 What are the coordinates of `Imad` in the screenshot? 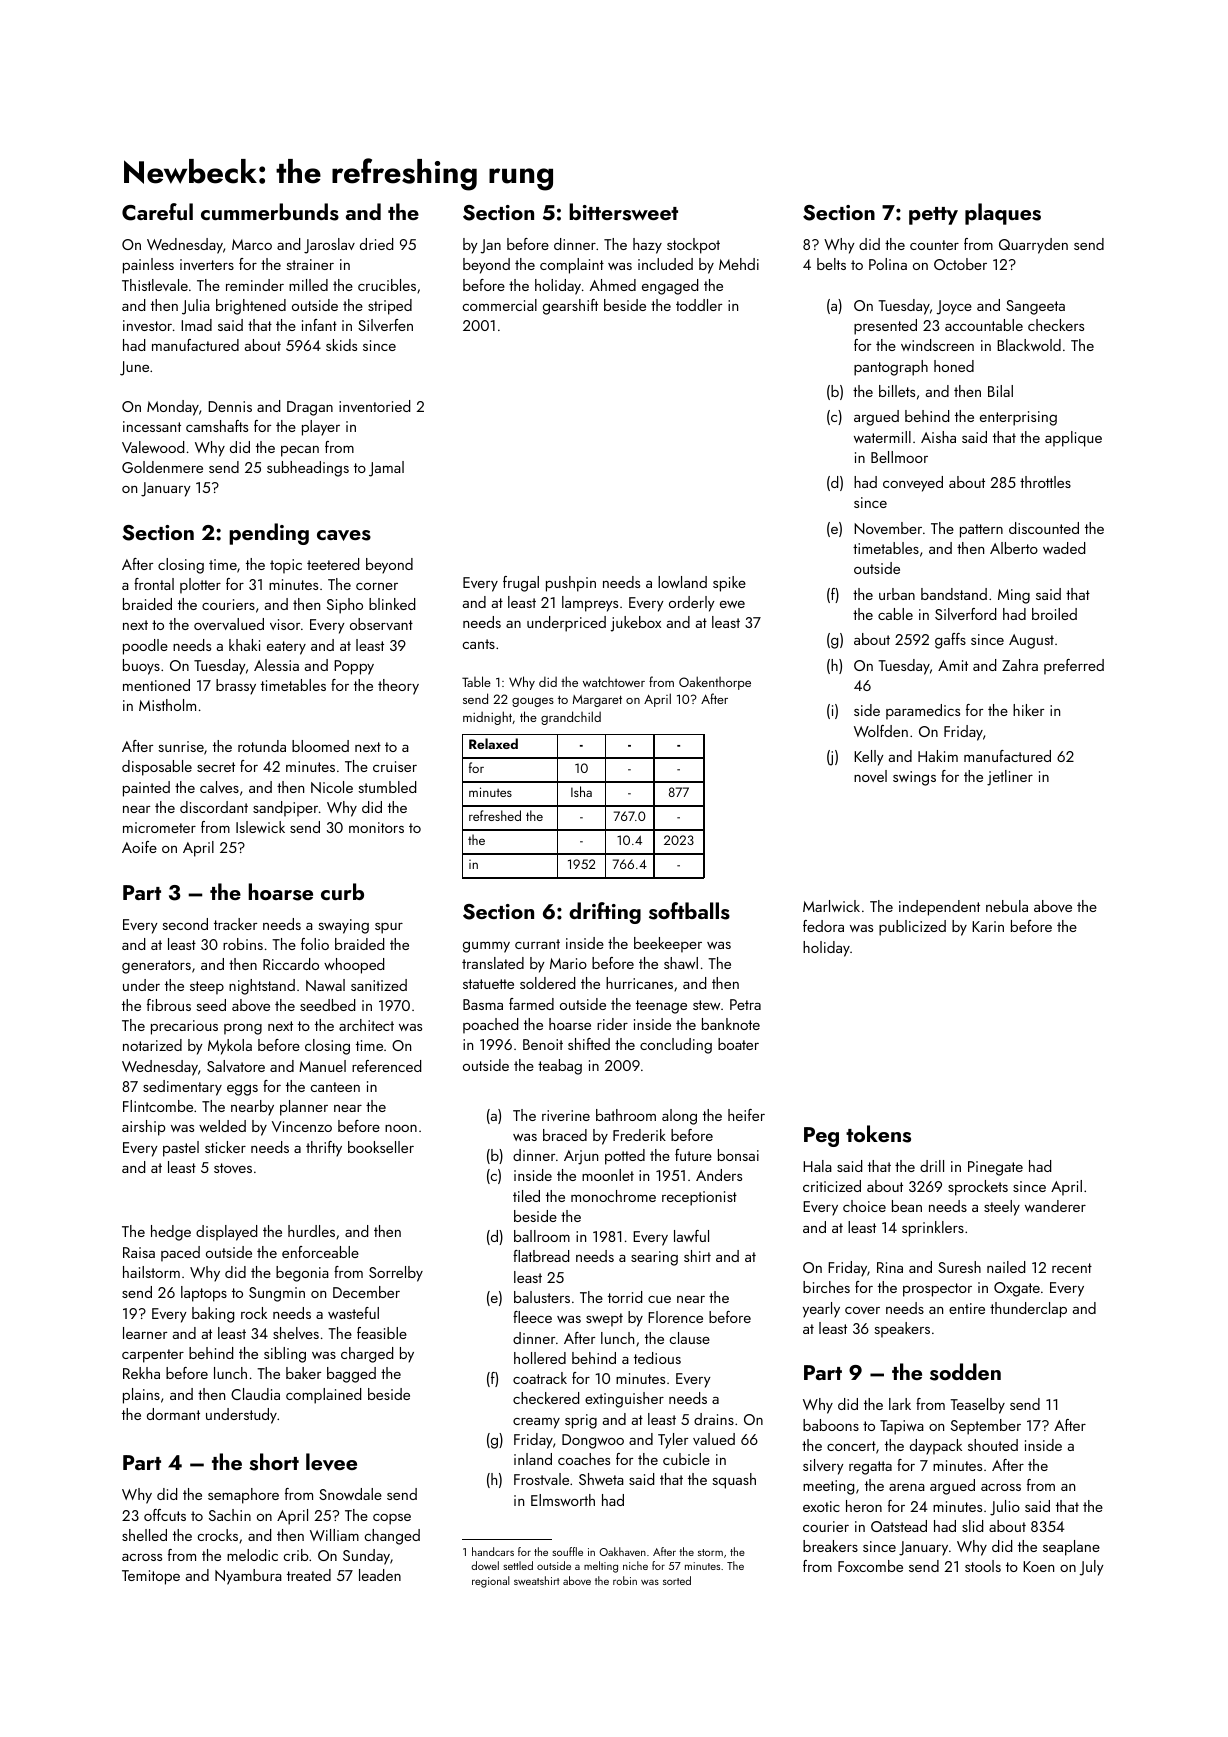 It's located at (196, 325).
